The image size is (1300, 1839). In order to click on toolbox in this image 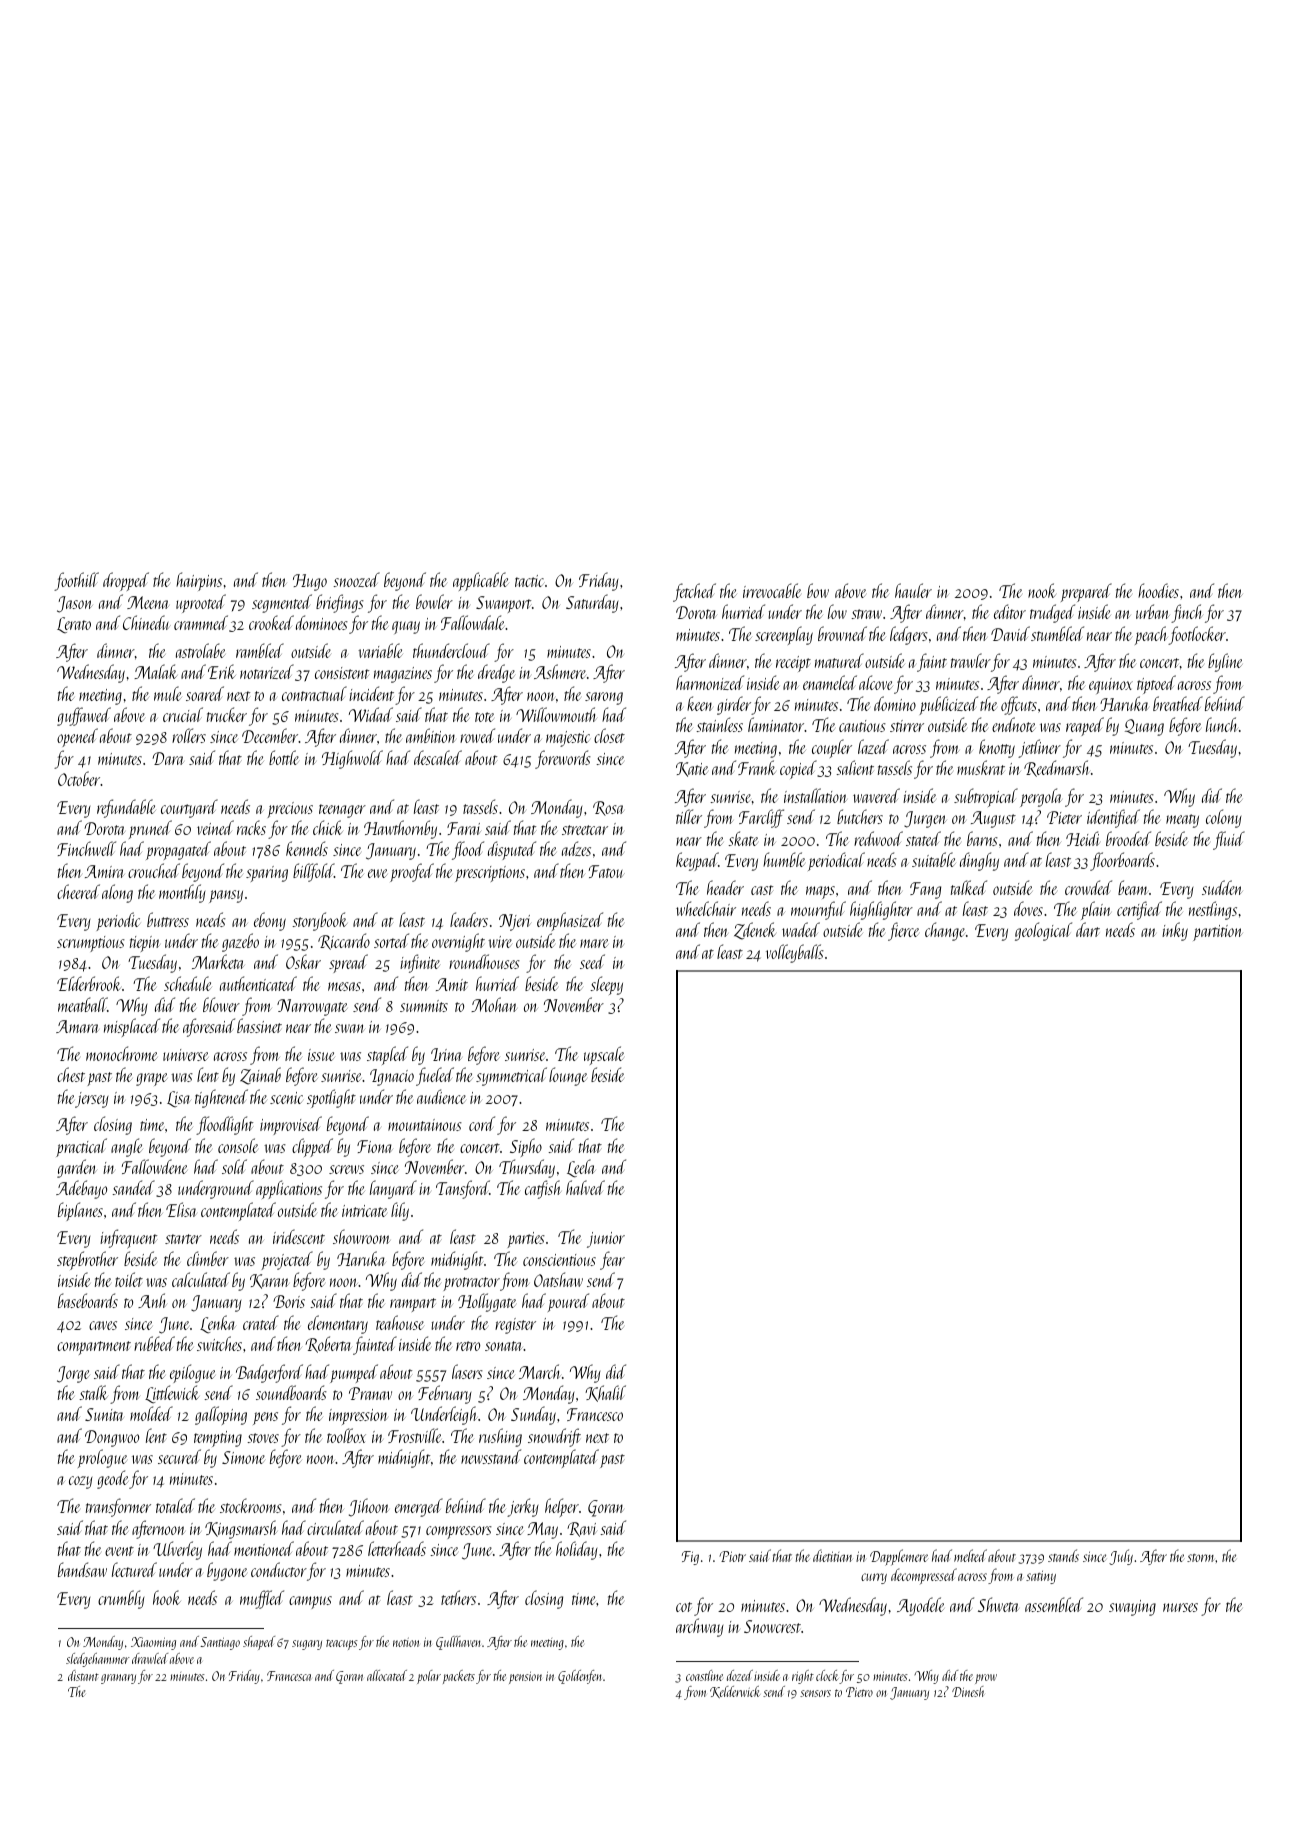, I will do `click(346, 1435)`.
